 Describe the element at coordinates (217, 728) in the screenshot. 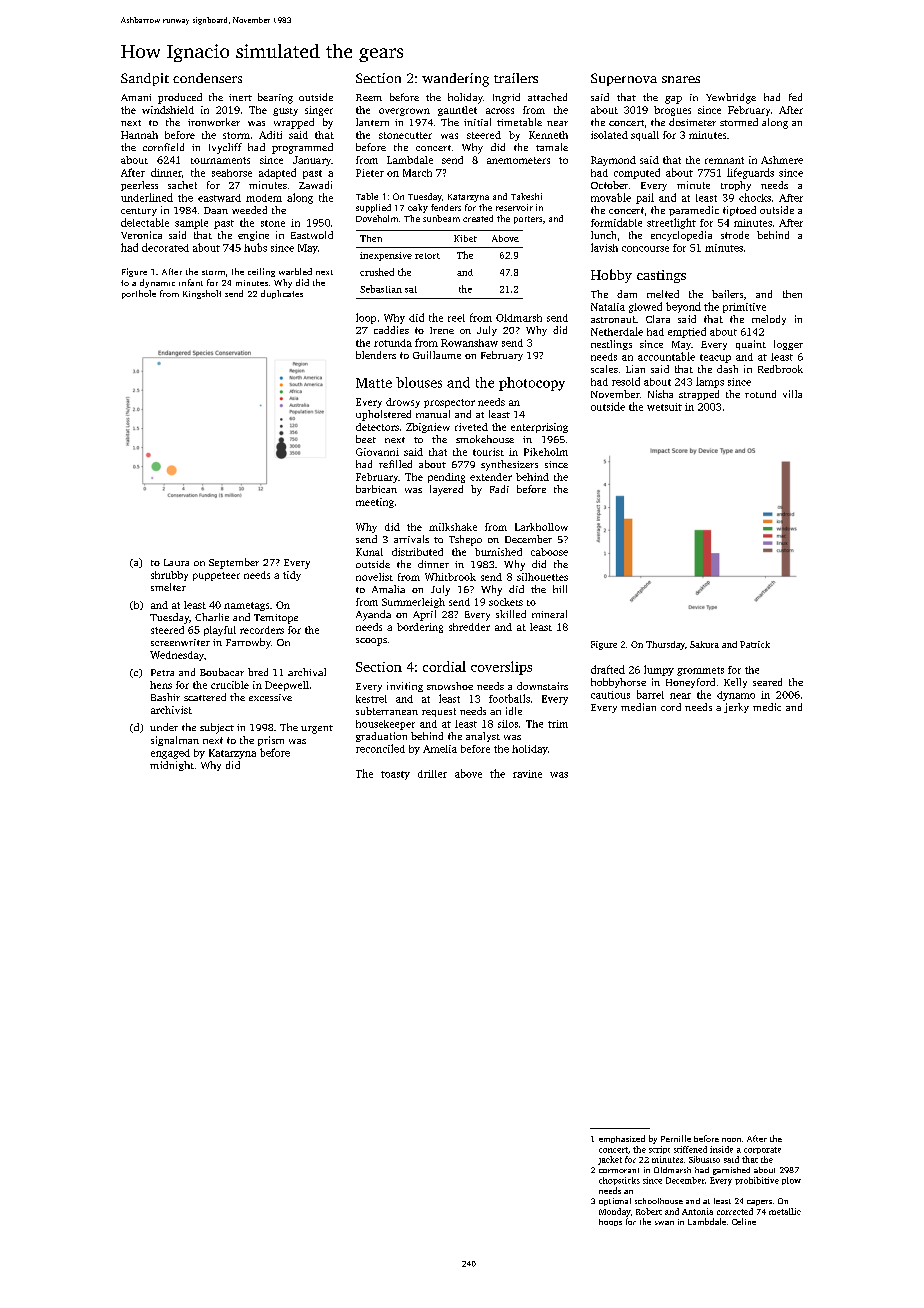

I see `subject` at that location.
